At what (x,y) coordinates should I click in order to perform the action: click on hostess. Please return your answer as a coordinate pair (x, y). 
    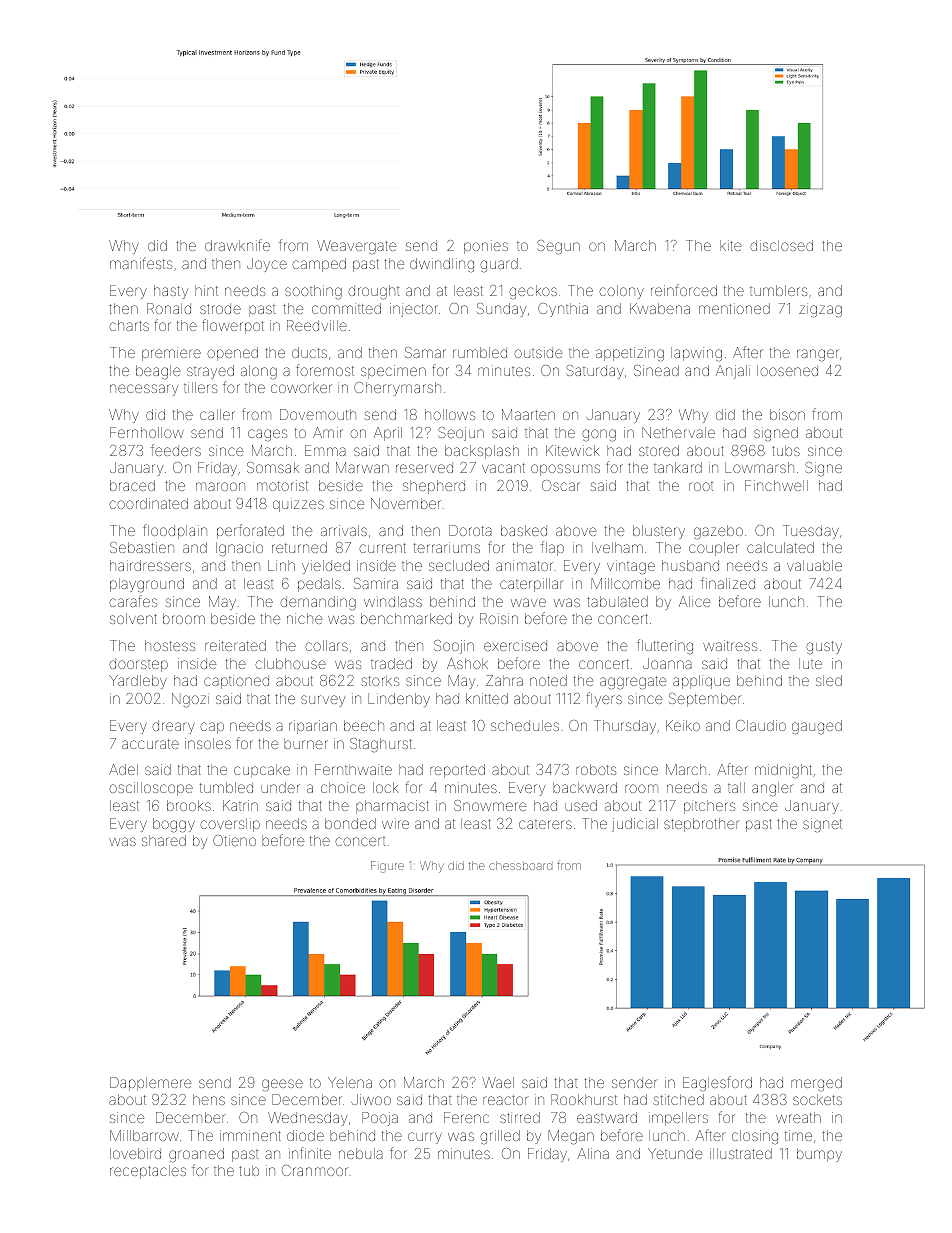
    Looking at the image, I should click on (170, 645).
